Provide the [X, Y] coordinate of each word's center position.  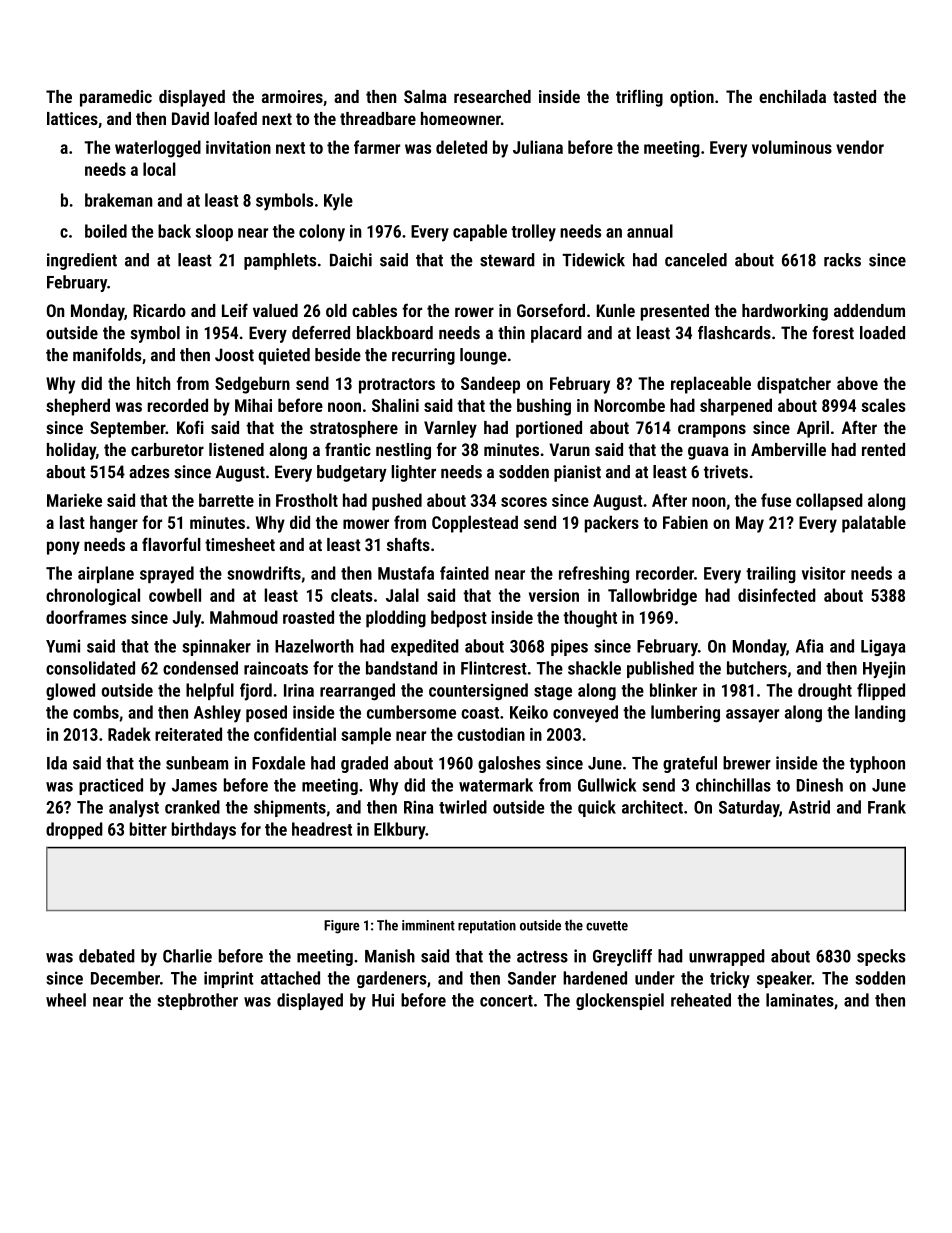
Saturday [749, 808]
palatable [874, 524]
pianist [577, 473]
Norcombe [629, 405]
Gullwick [607, 785]
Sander [532, 978]
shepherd [78, 407]
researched [492, 96]
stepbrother [197, 1001]
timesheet [240, 544]
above [857, 383]
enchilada [792, 96]
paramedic [116, 98]
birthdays [204, 831]
